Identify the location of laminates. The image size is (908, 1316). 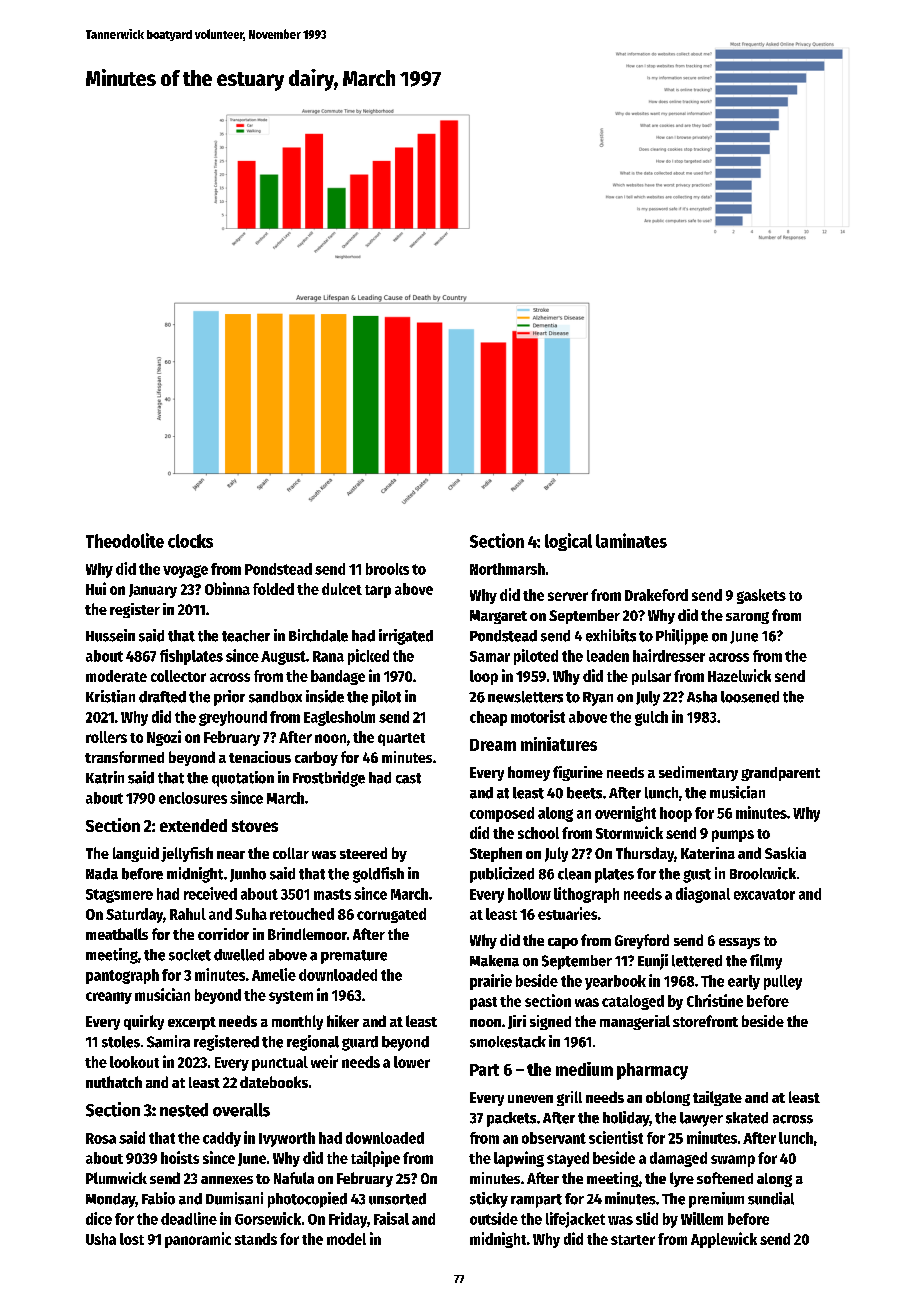
(631, 540).
